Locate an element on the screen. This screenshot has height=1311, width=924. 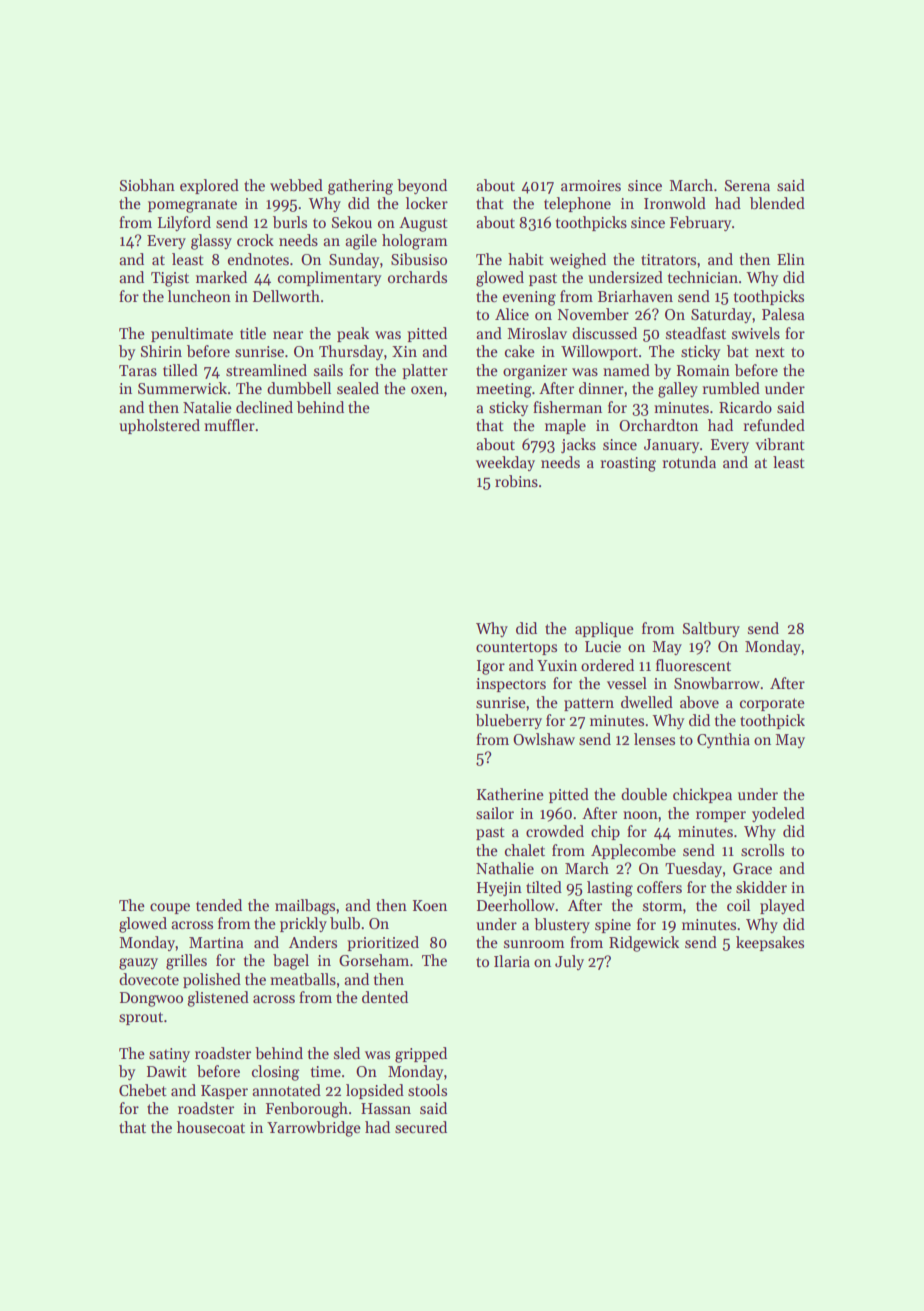
robins is located at coordinates (516, 481).
